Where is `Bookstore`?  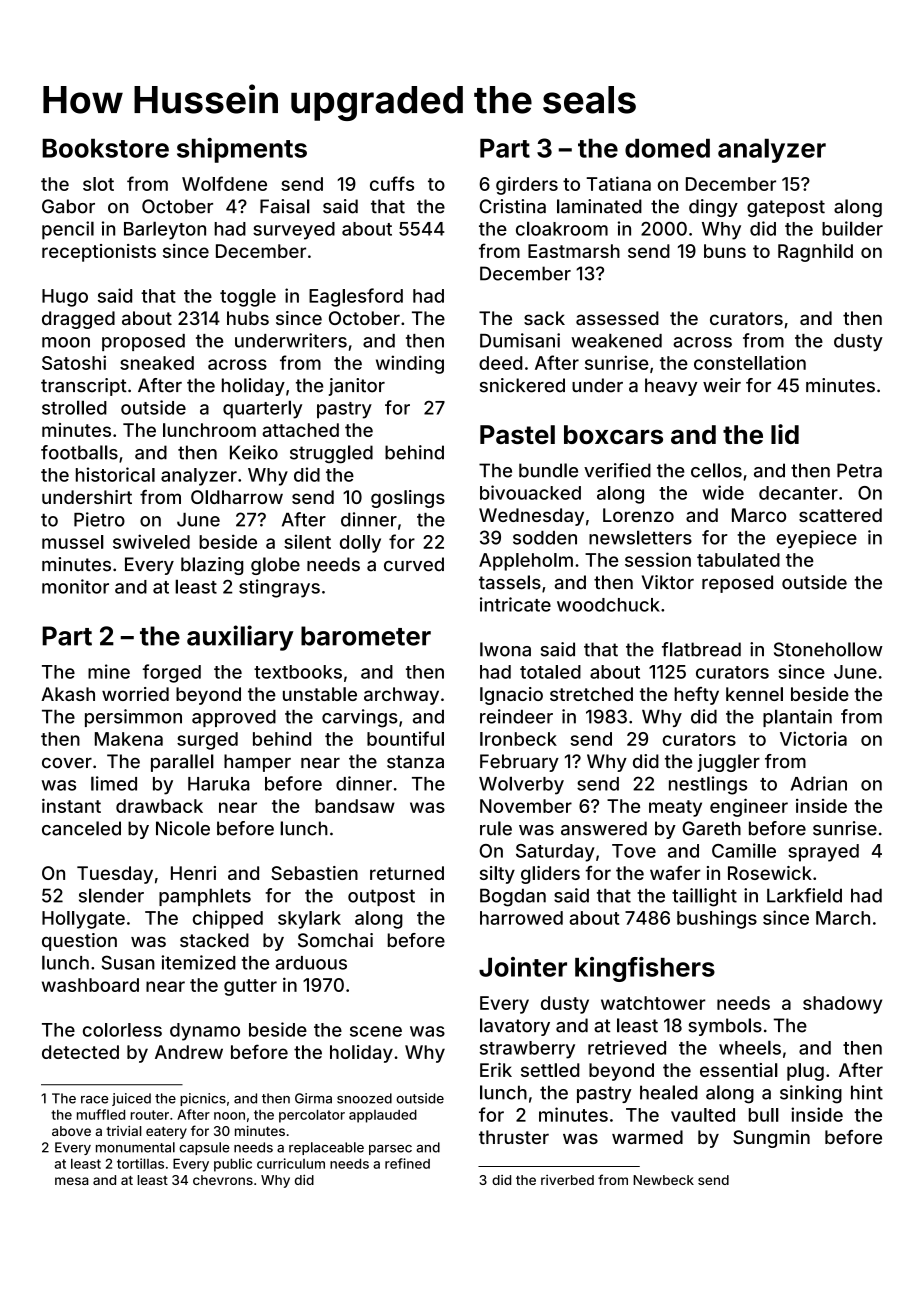
Bookstore is located at coordinates (105, 148).
